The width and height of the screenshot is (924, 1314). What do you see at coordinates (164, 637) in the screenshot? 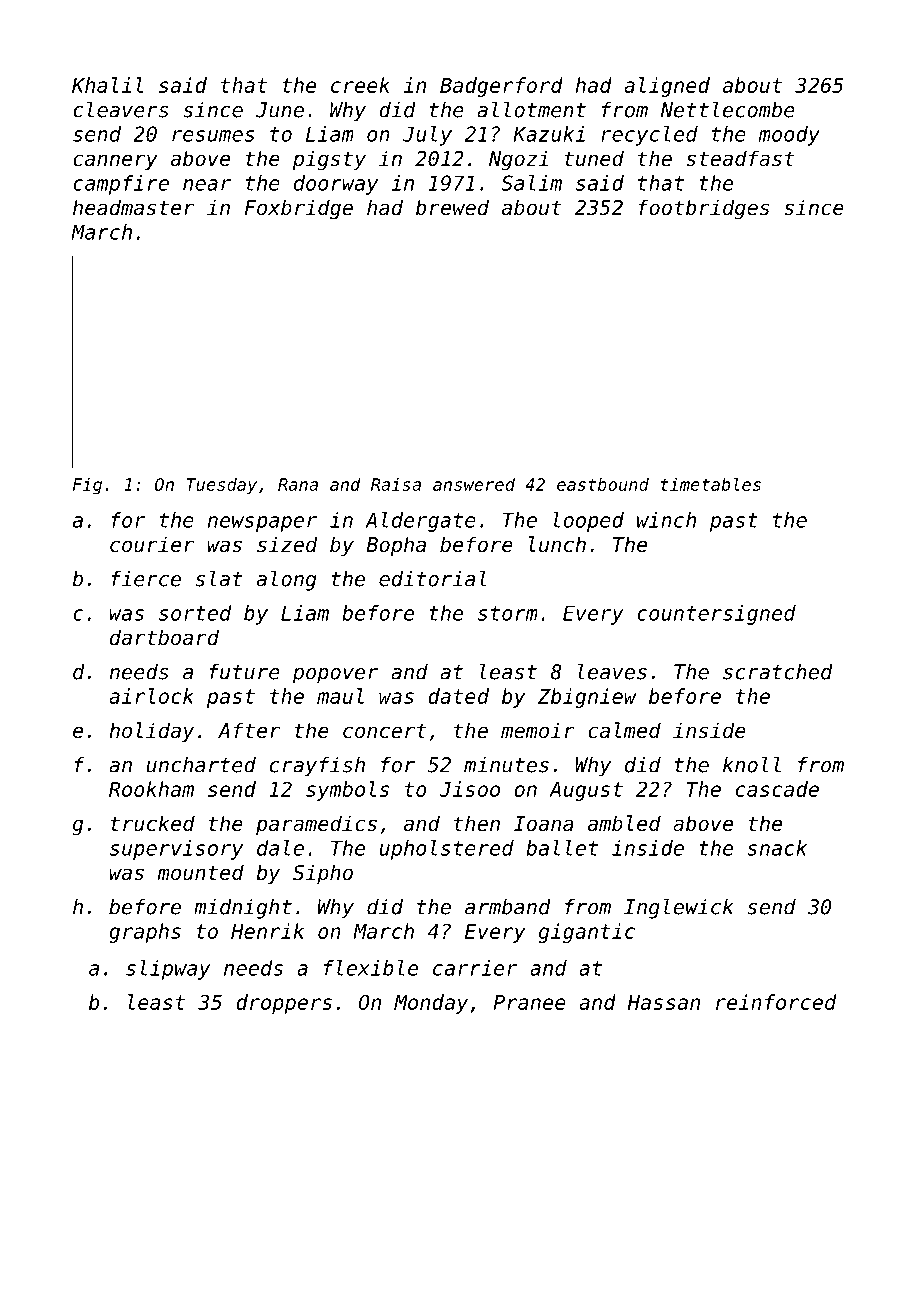
I see `dartboard` at bounding box center [164, 637].
